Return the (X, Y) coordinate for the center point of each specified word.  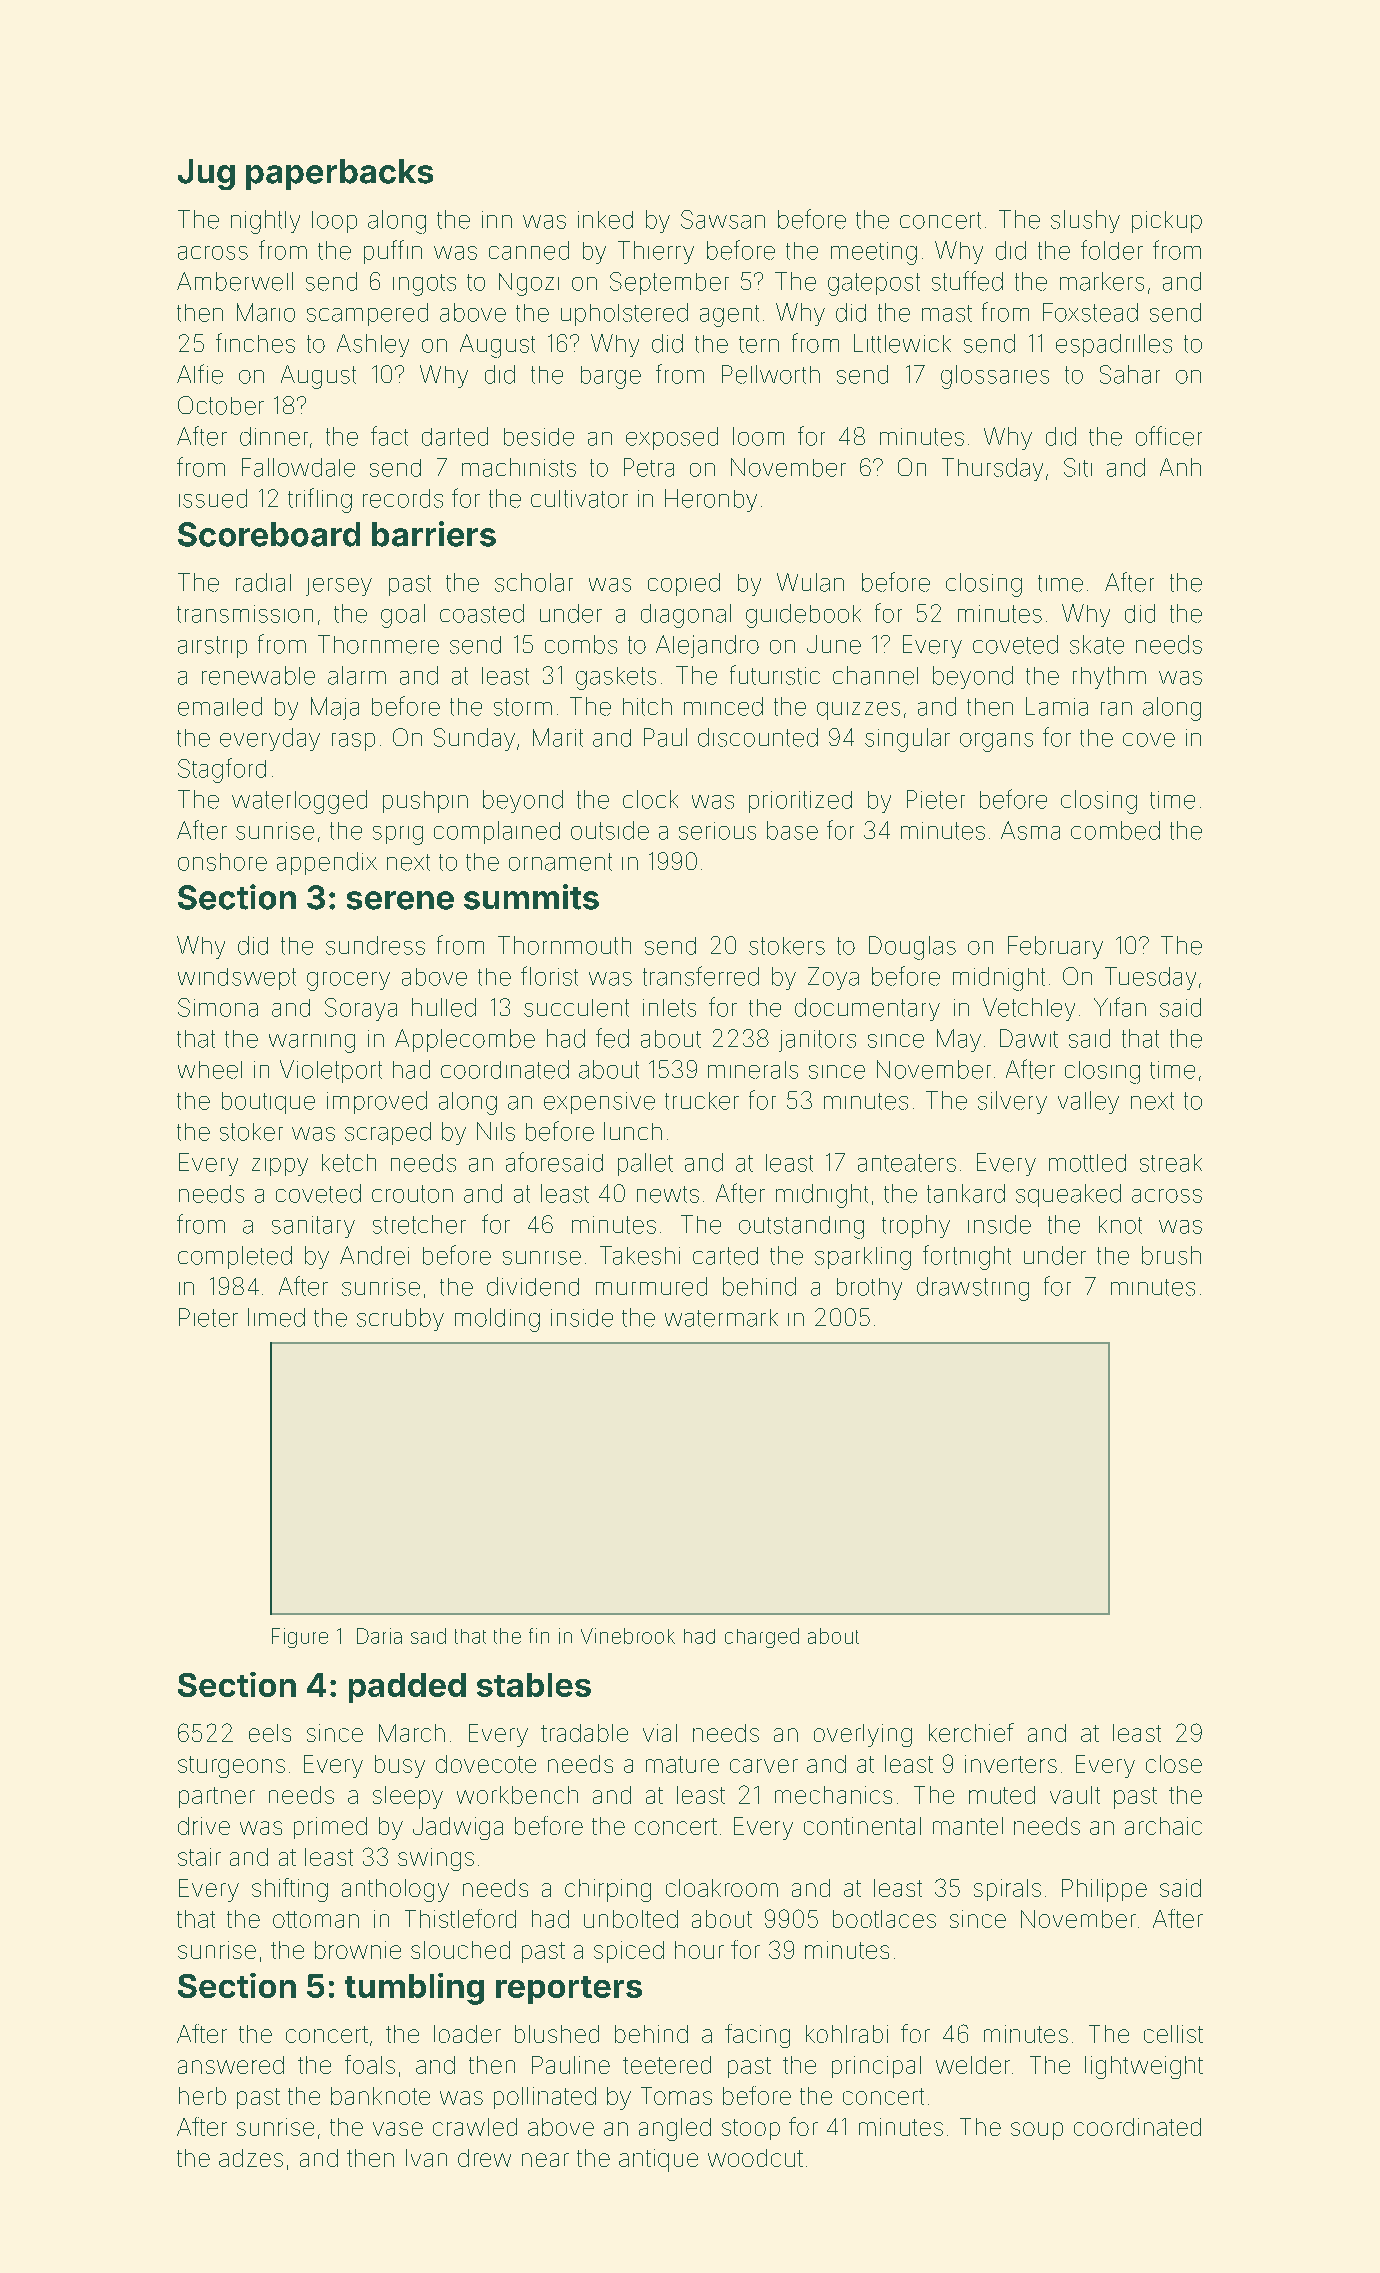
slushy (1085, 221)
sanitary (313, 1227)
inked (605, 220)
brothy (869, 1289)
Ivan (426, 2158)
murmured (651, 1286)
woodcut (755, 2158)
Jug (206, 174)
